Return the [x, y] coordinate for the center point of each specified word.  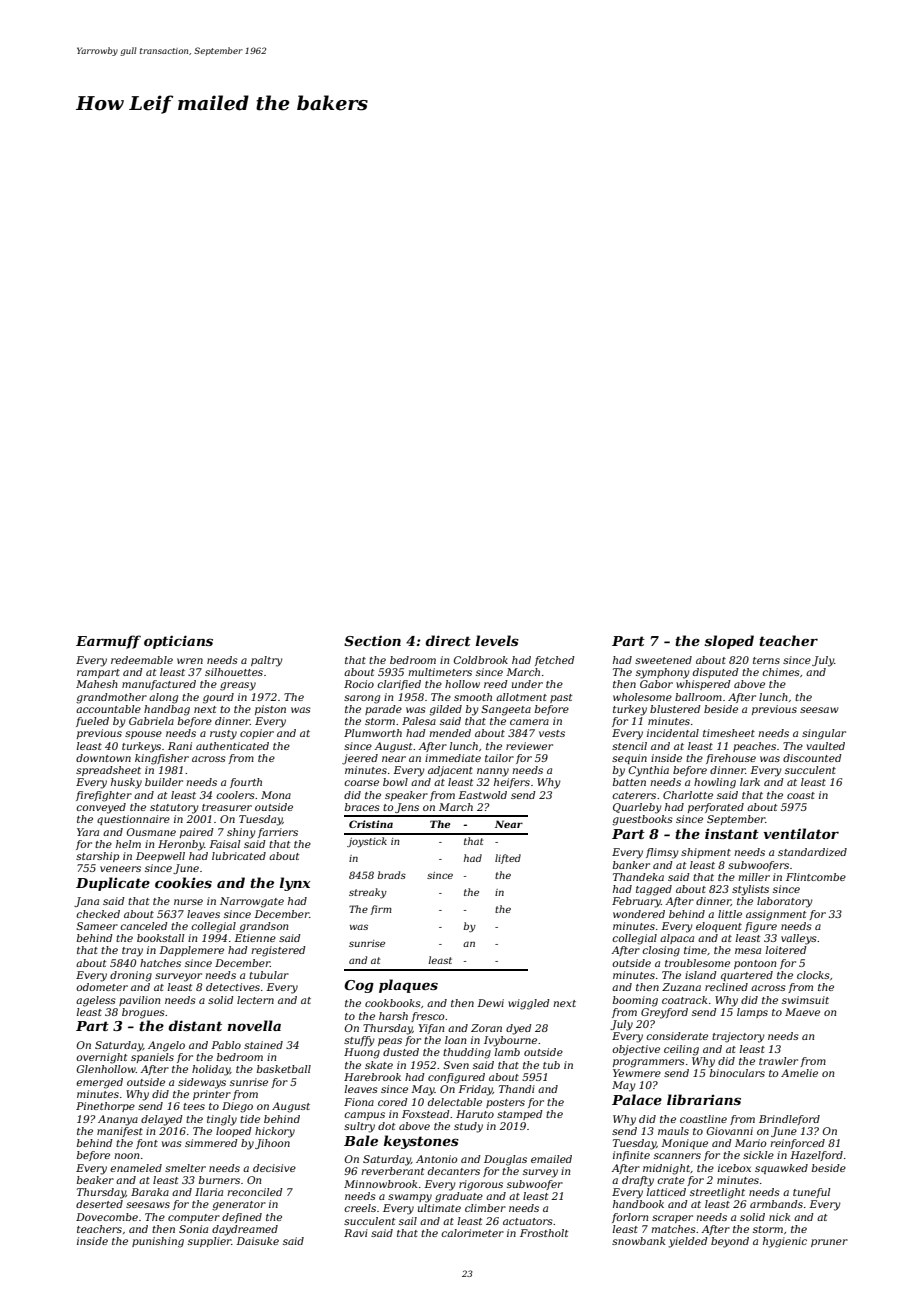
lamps [752, 1013]
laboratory [785, 902]
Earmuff [108, 642]
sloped [729, 642]
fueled [92, 722]
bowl [395, 782]
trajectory [738, 1037]
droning [131, 976]
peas [390, 1042]
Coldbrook [481, 660]
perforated [716, 808]
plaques [408, 986]
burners [219, 1180]
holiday [211, 1070]
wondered [639, 914]
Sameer [97, 926]
